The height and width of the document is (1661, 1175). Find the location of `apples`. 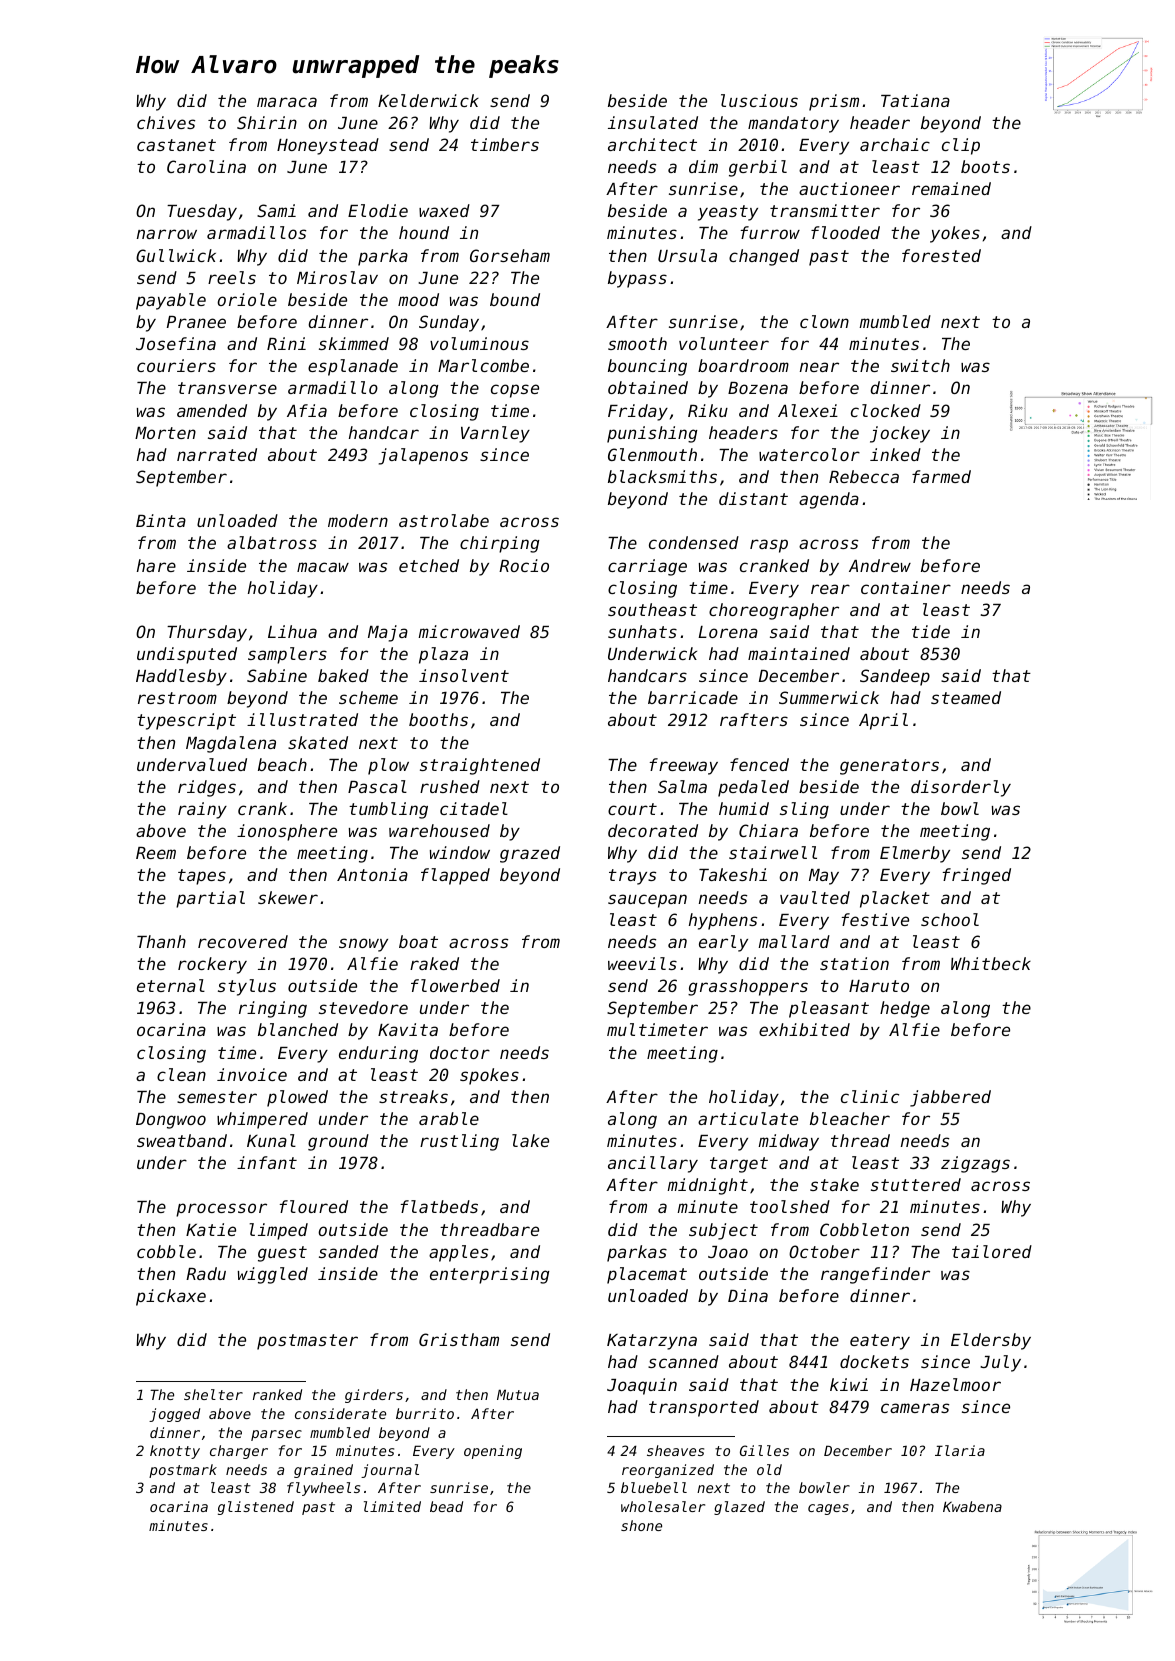

apples is located at coordinates (458, 1253).
